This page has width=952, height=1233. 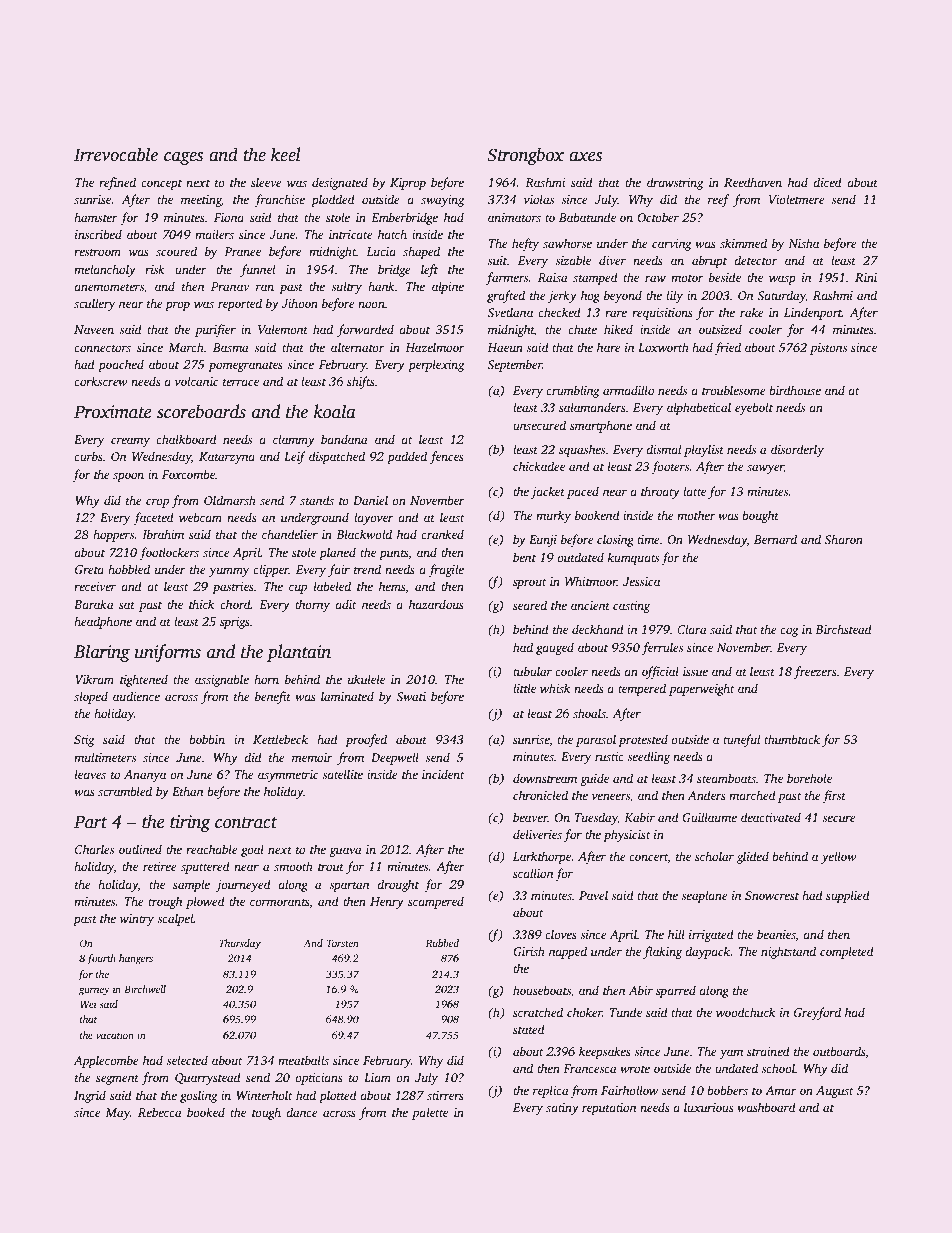 What do you see at coordinates (442, 943) in the page?
I see `Rubbed` at bounding box center [442, 943].
